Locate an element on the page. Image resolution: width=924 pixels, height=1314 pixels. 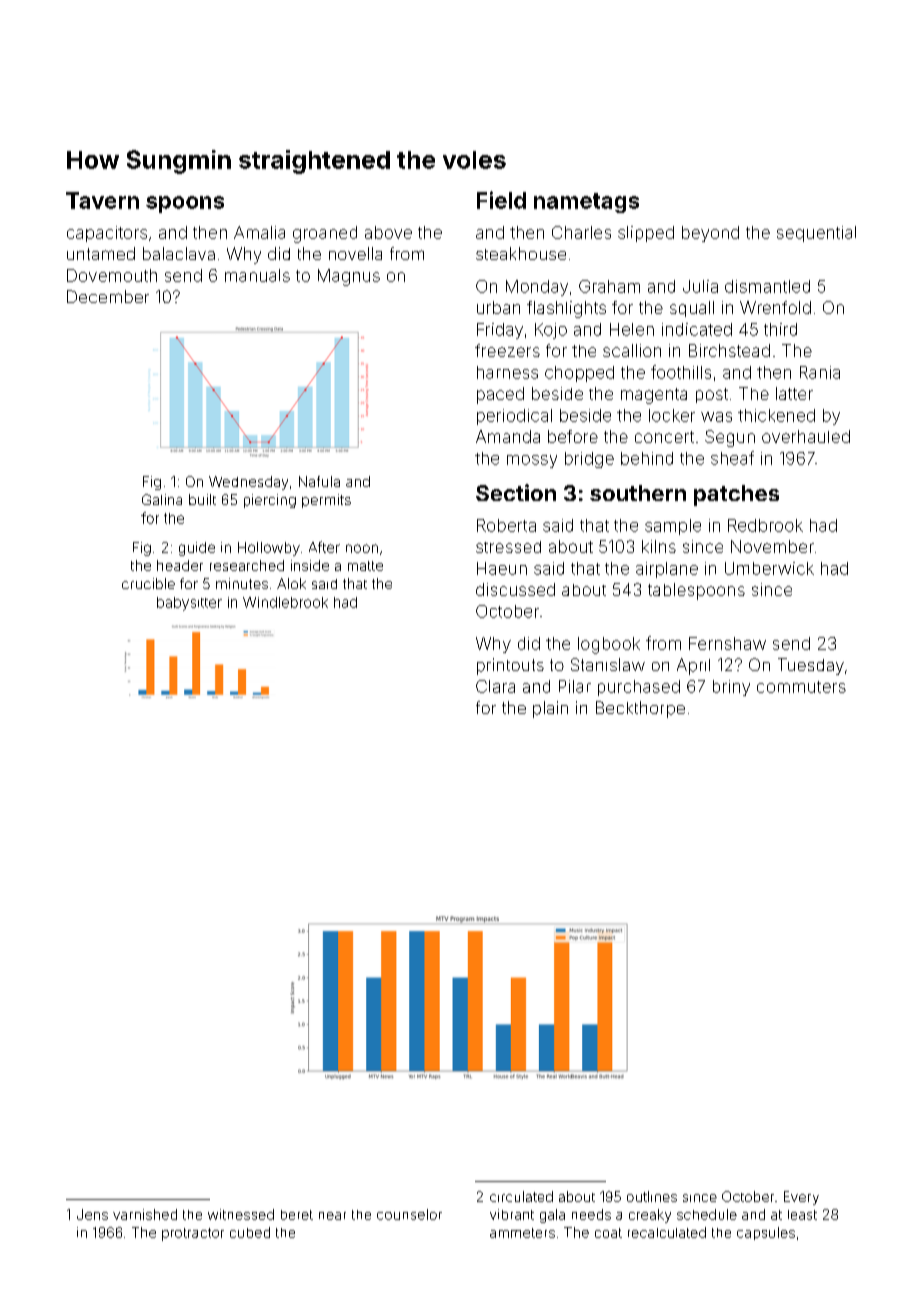
beyond is located at coordinates (710, 234).
